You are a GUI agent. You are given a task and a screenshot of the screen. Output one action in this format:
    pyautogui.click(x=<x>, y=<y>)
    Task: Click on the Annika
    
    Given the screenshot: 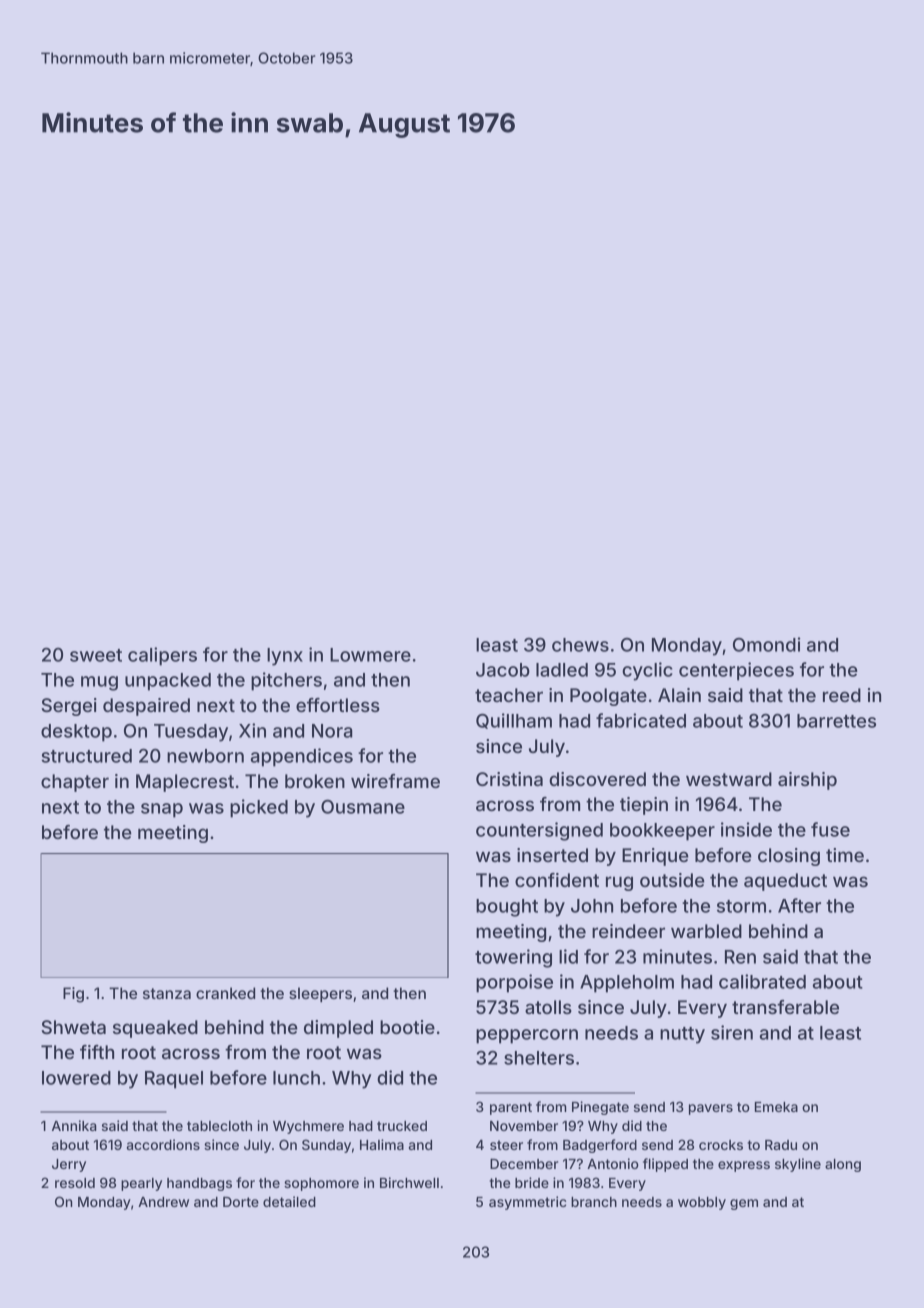 What is the action you would take?
    pyautogui.click(x=74, y=1125)
